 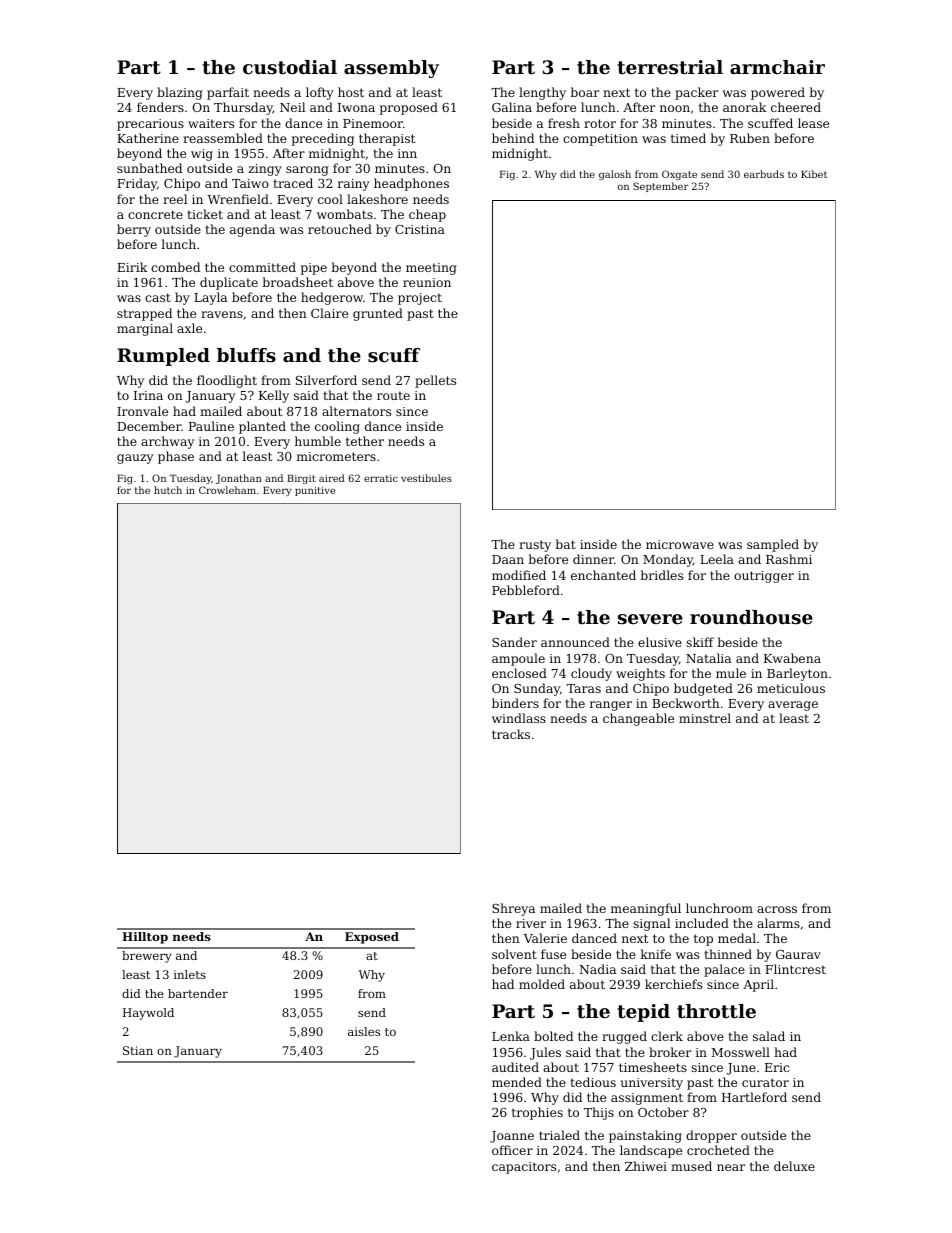 I want to click on route, so click(x=393, y=395).
